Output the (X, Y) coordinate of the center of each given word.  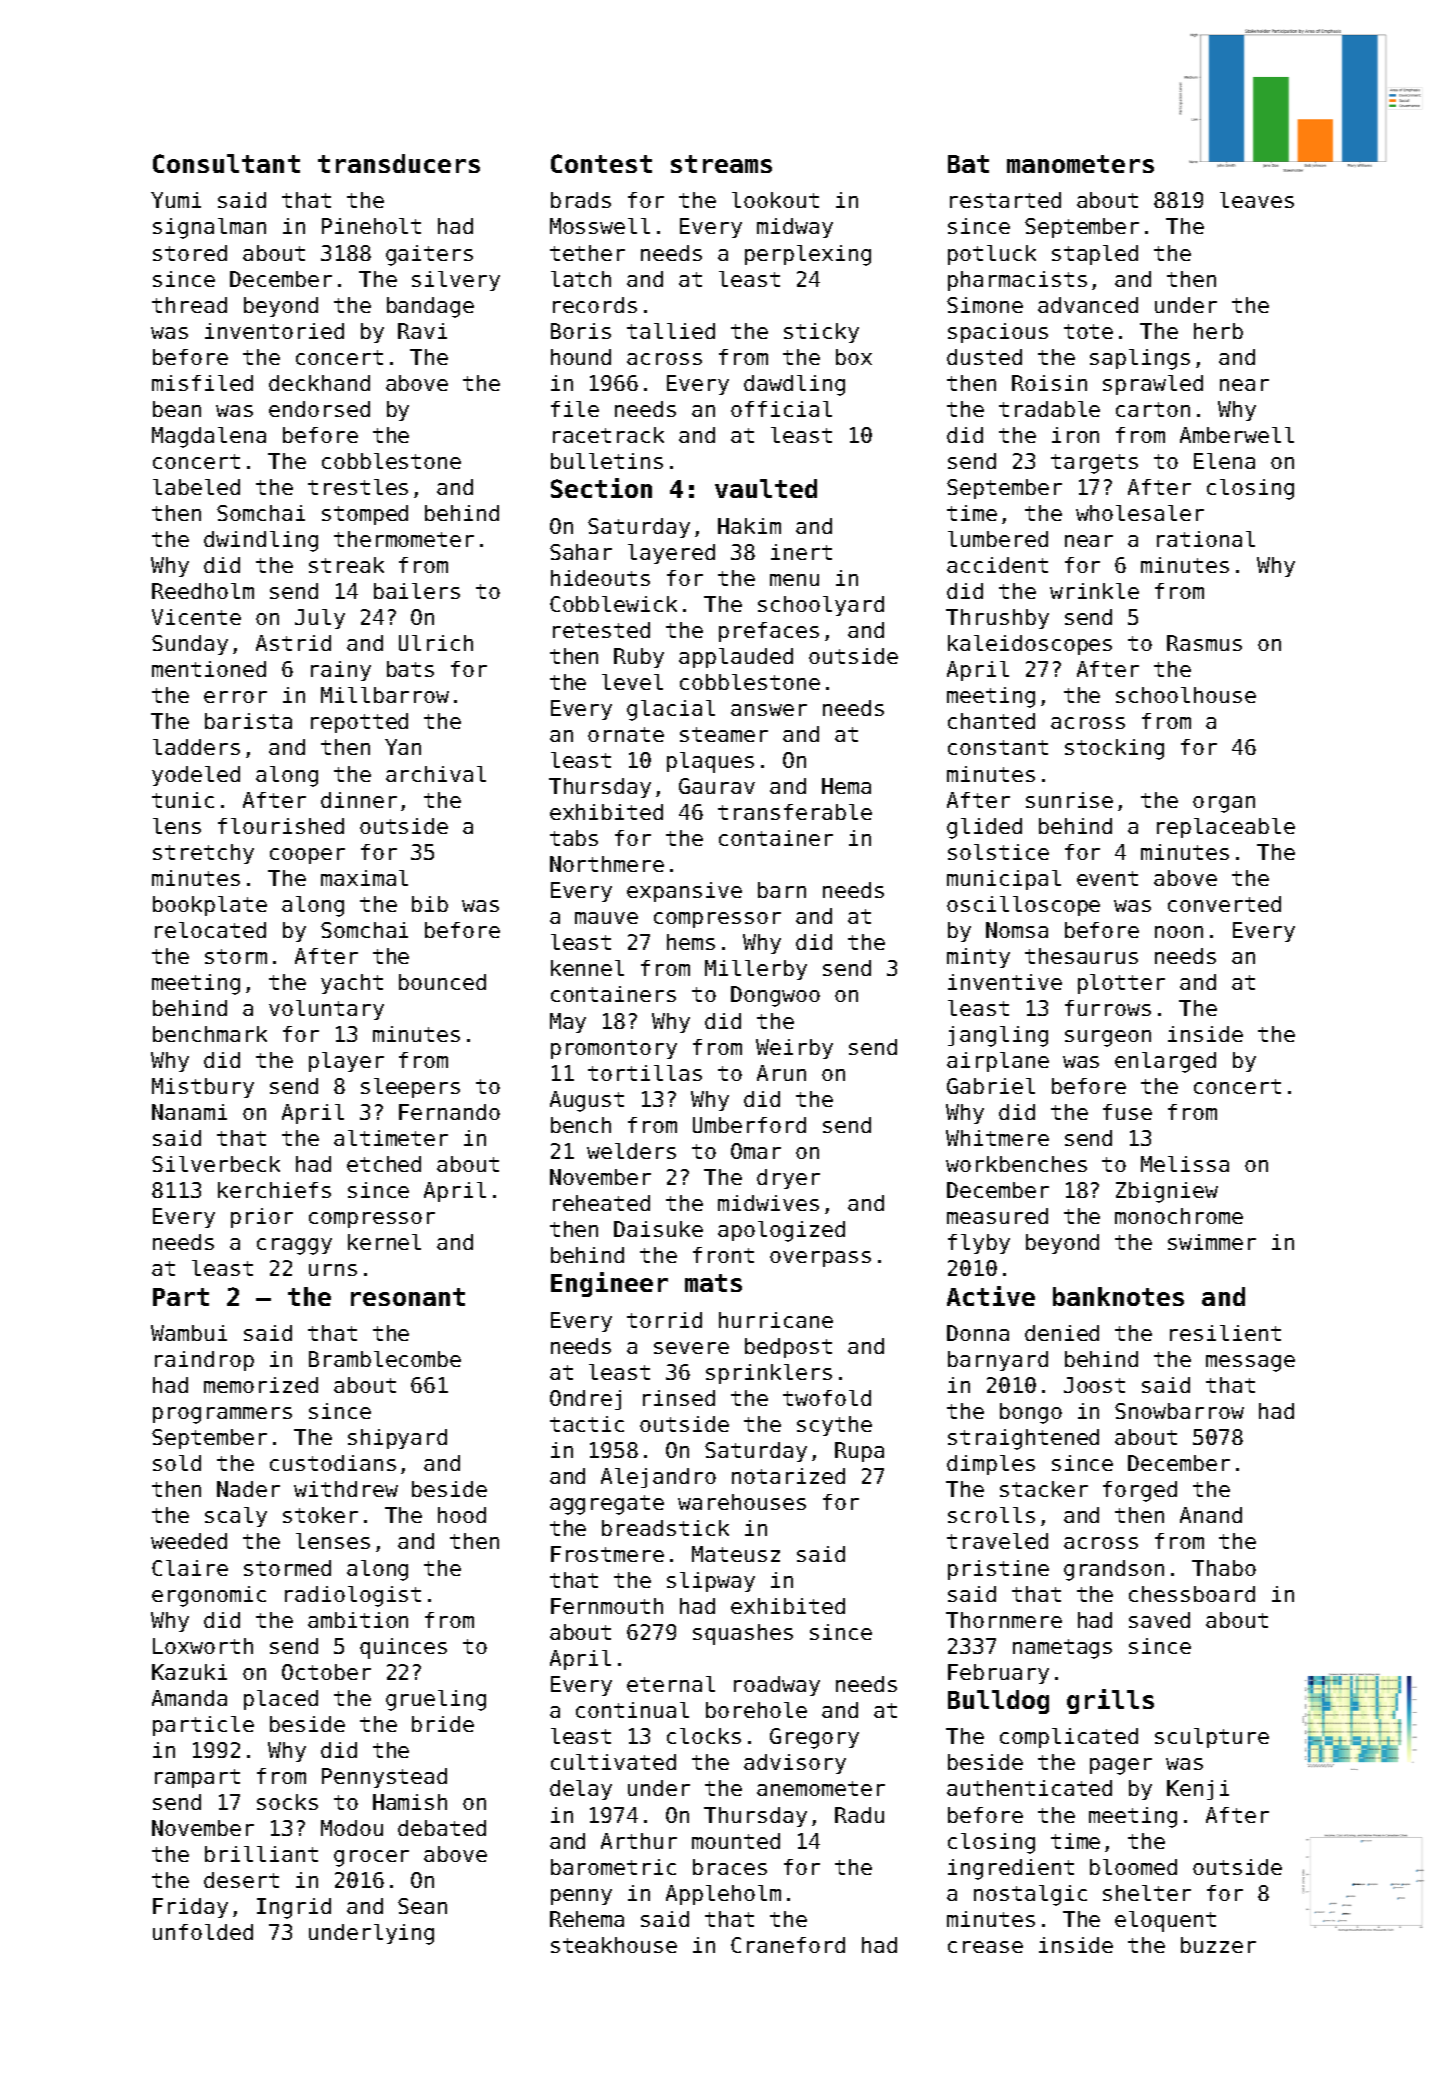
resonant (408, 1297)
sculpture (1212, 1738)
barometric (613, 1867)
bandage (430, 307)
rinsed (679, 1398)
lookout (775, 200)
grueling (436, 1700)
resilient (1225, 1333)
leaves (1257, 200)
